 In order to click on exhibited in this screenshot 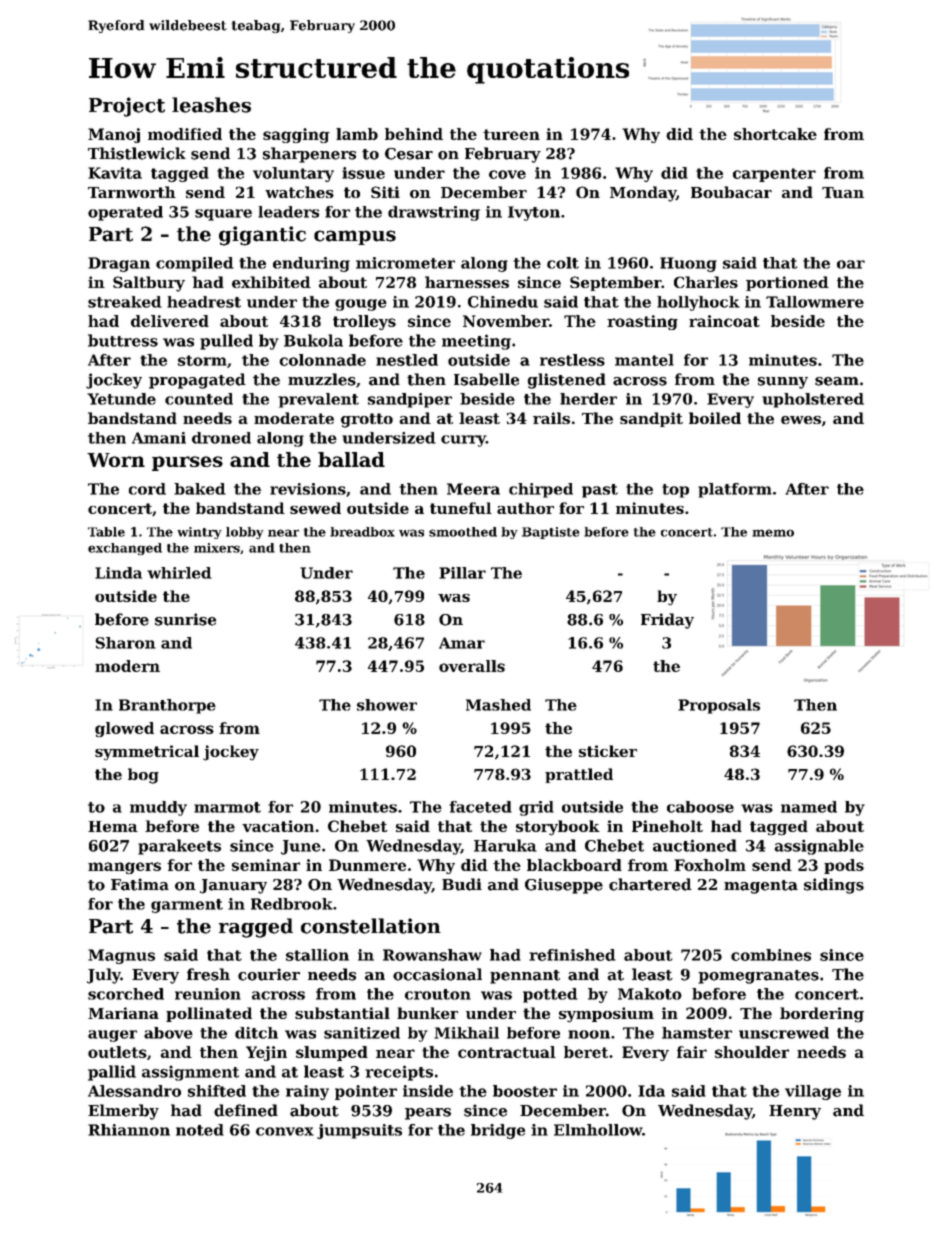, I will do `click(271, 282)`.
